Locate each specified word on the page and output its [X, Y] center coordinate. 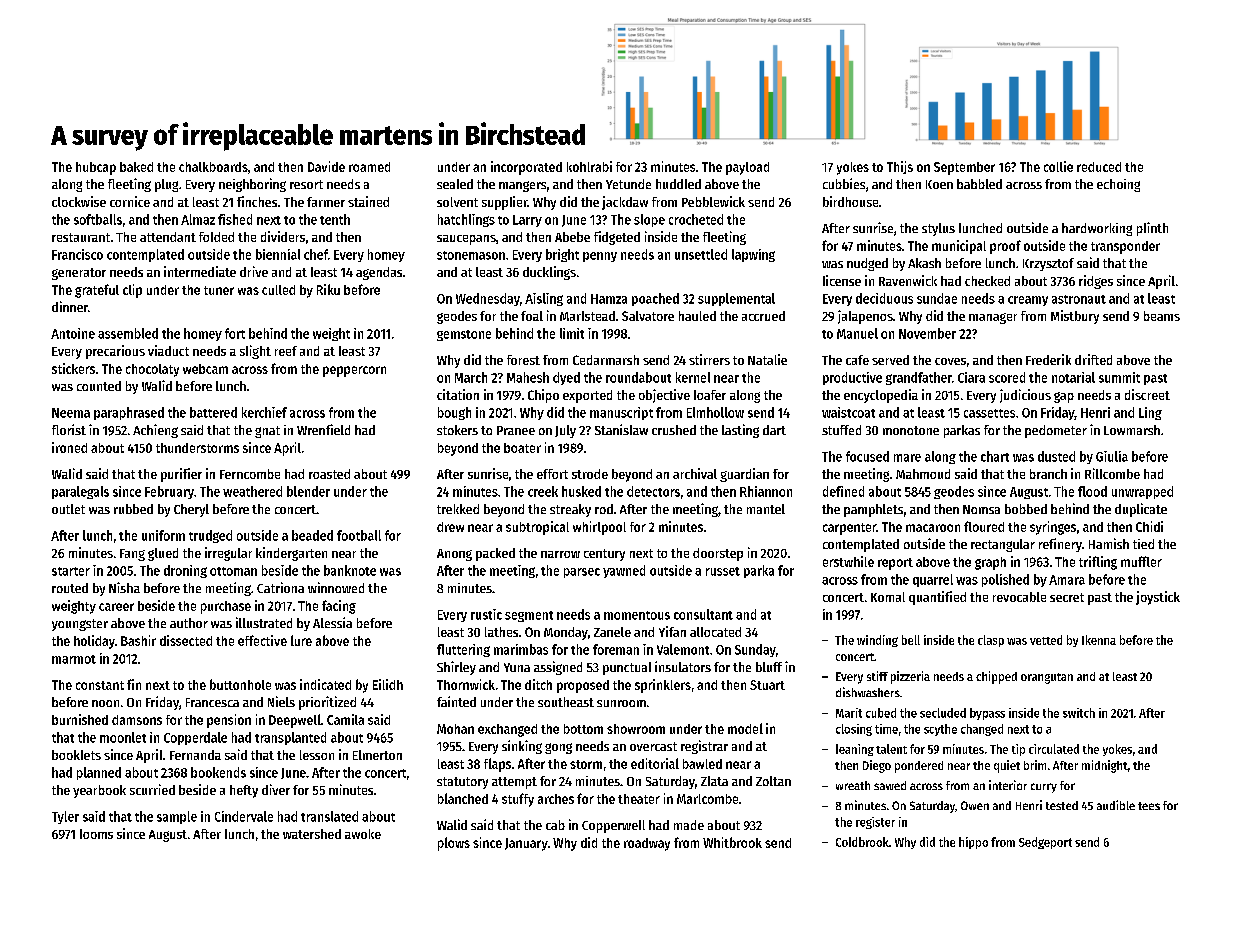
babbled [979, 184]
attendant [168, 237]
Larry [527, 221]
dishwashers [868, 692]
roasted [329, 474]
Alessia [332, 622]
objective [664, 396]
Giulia [1112, 456]
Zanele [612, 632]
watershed [312, 834]
